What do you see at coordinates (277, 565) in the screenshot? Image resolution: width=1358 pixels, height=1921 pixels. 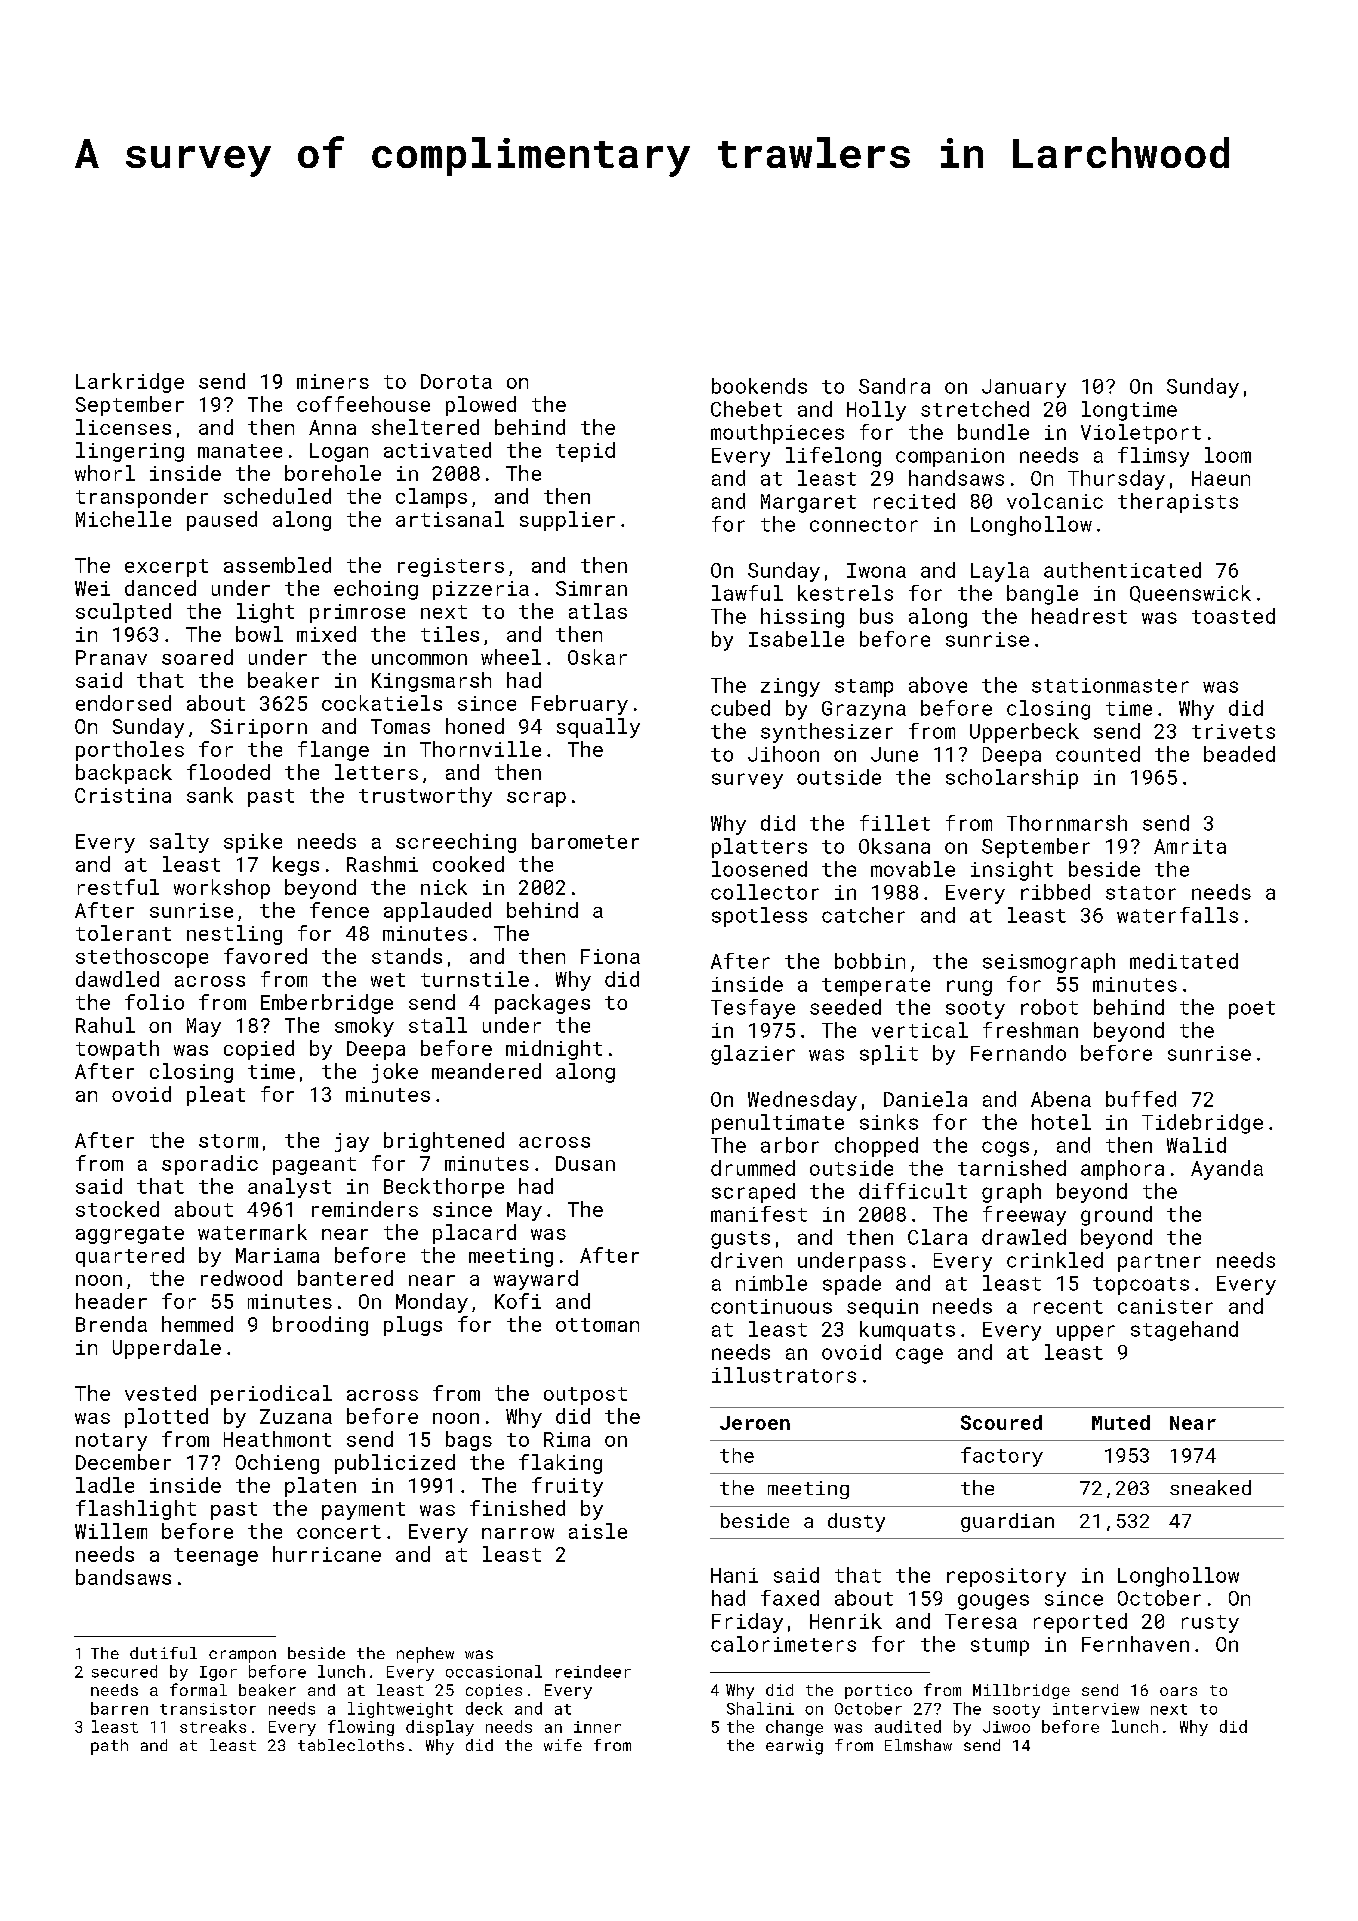 I see `assembled` at bounding box center [277, 565].
